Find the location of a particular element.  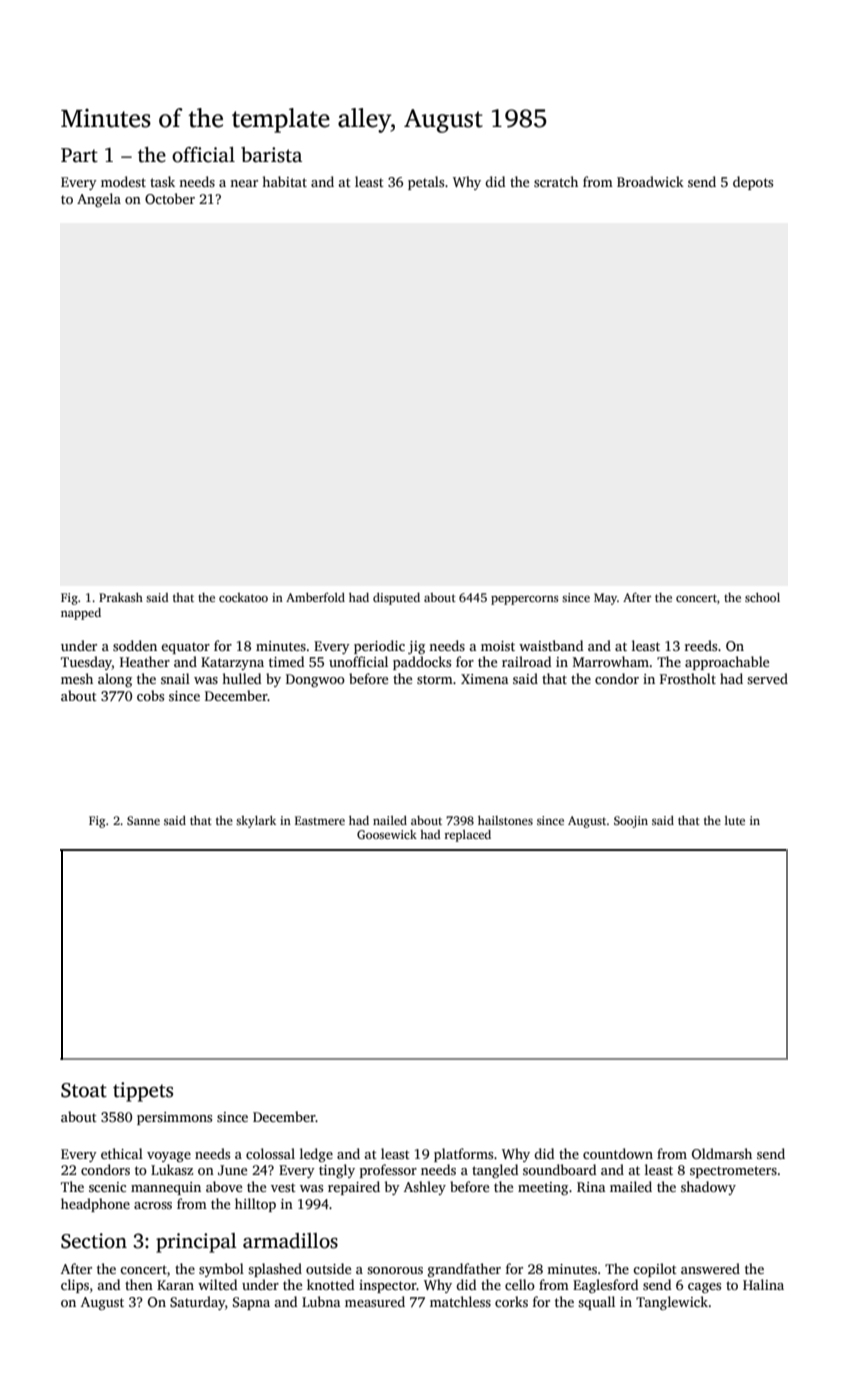

Broadwick is located at coordinates (650, 181).
